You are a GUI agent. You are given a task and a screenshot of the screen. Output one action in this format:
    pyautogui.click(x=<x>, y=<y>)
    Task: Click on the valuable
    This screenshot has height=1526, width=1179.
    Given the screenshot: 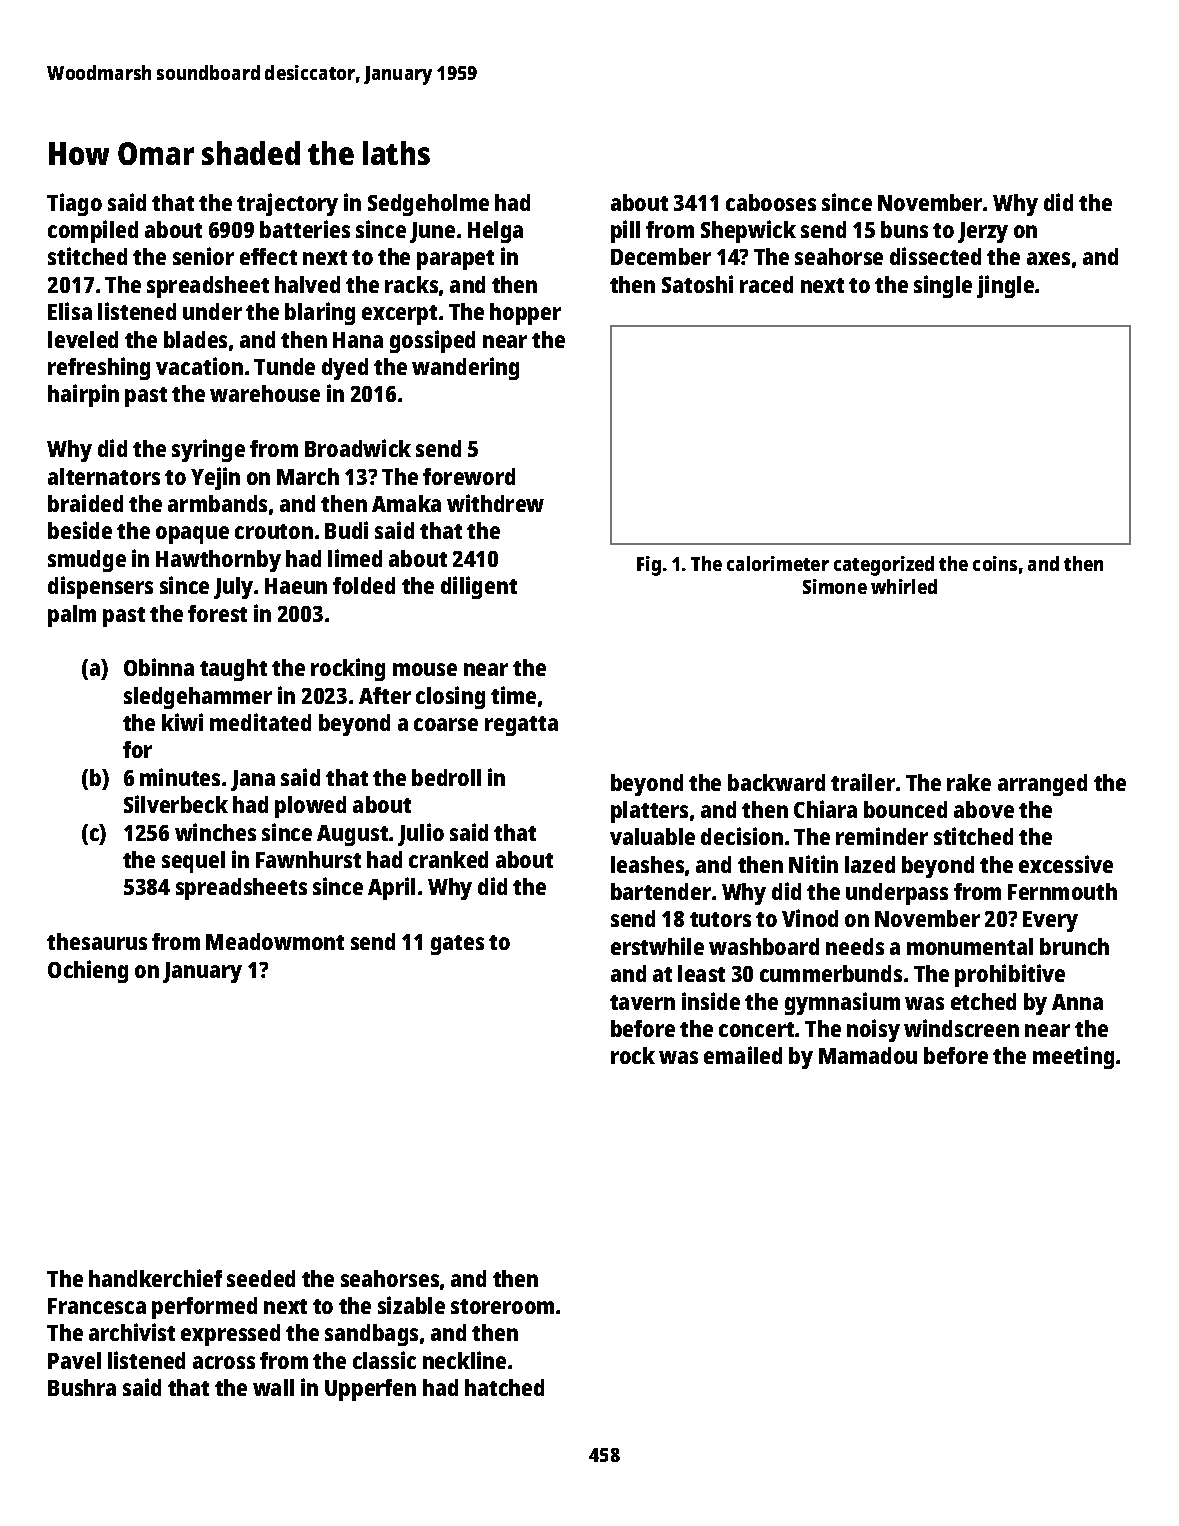 What is the action you would take?
    pyautogui.click(x=652, y=836)
